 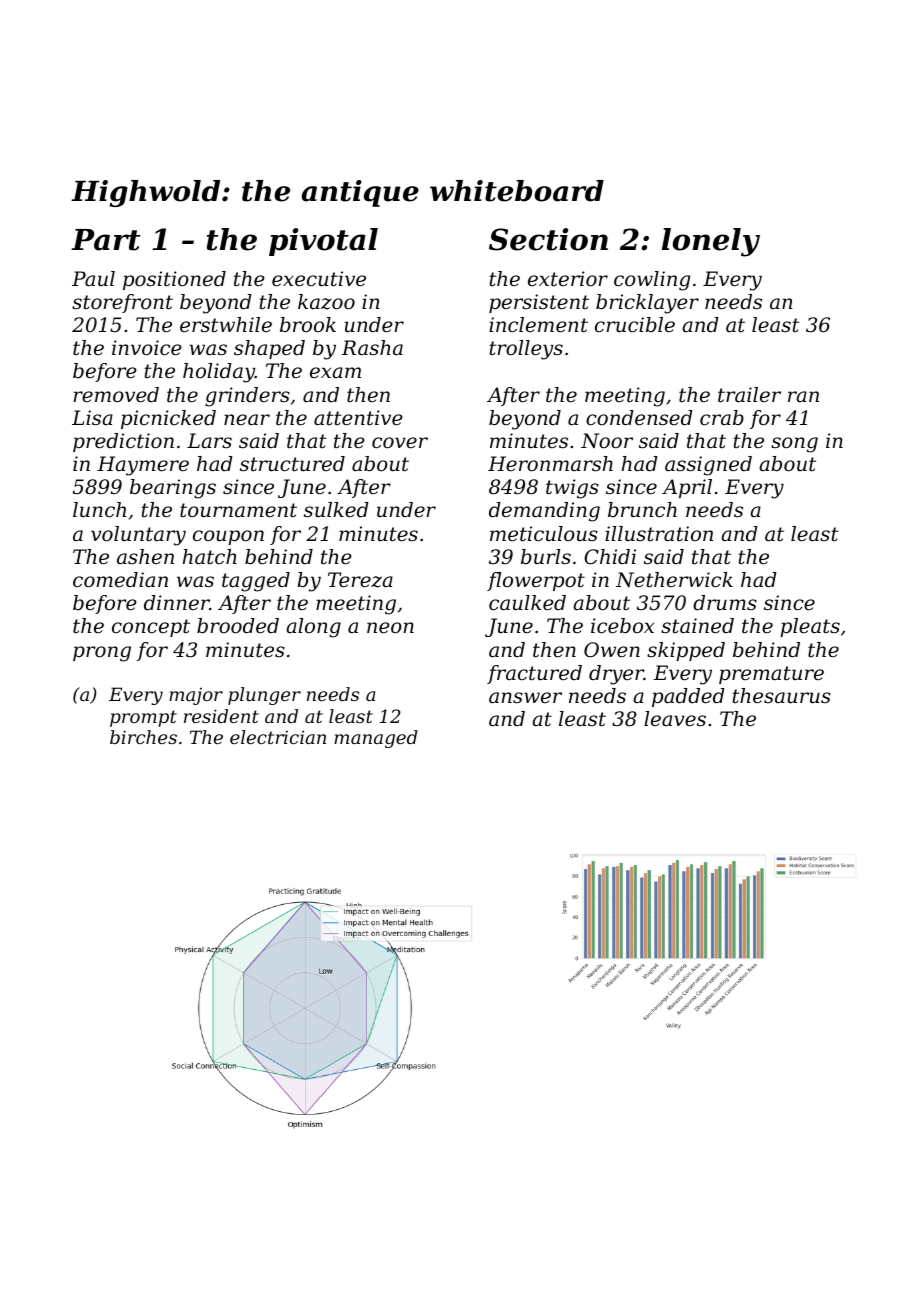 I want to click on Rasha, so click(x=372, y=348).
